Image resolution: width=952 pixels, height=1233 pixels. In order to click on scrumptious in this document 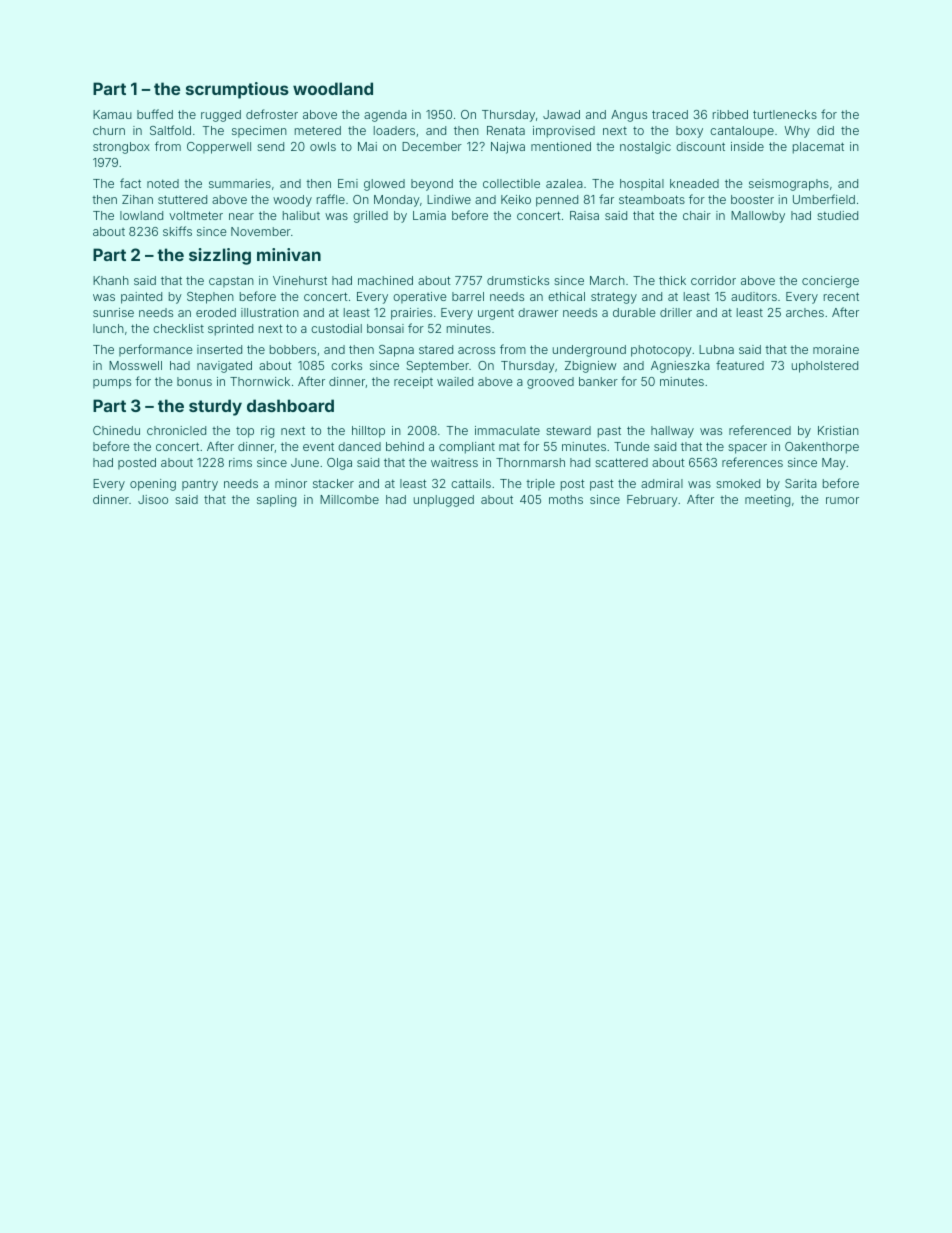, I will do `click(237, 90)`.
